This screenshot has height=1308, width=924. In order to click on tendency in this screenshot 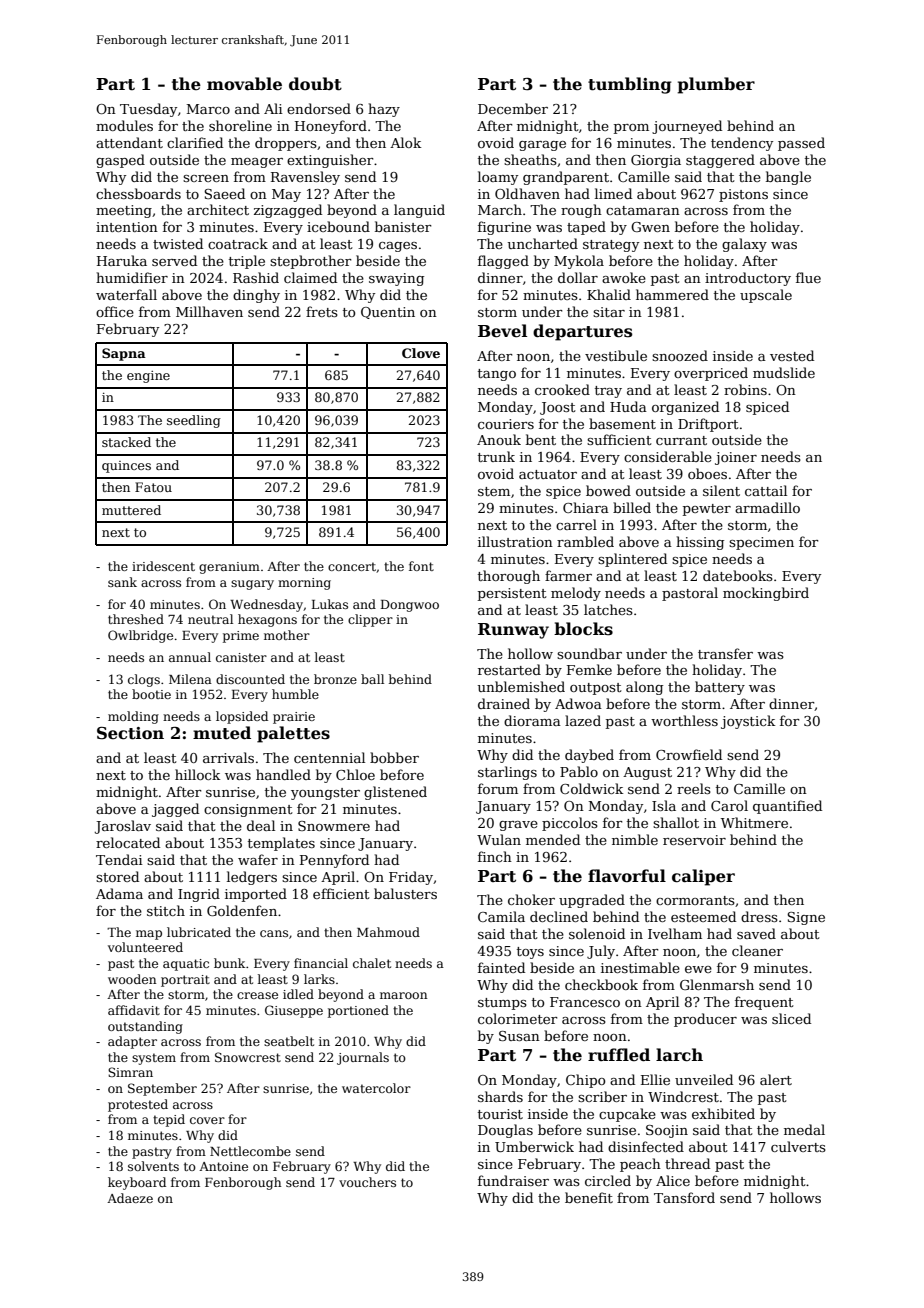, I will do `click(742, 144)`.
